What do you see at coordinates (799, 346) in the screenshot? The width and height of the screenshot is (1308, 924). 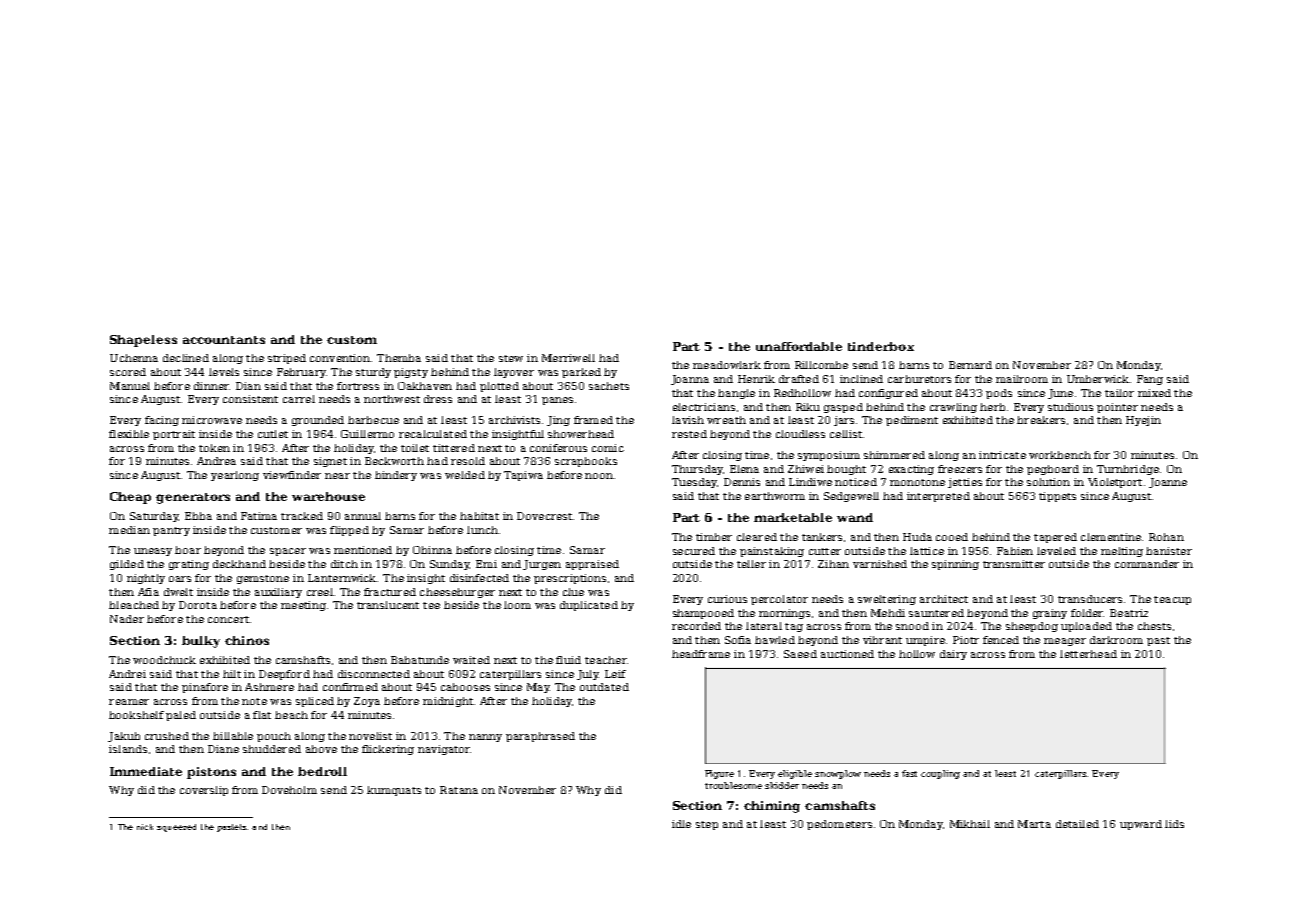 I see `unaffordable` at bounding box center [799, 346].
